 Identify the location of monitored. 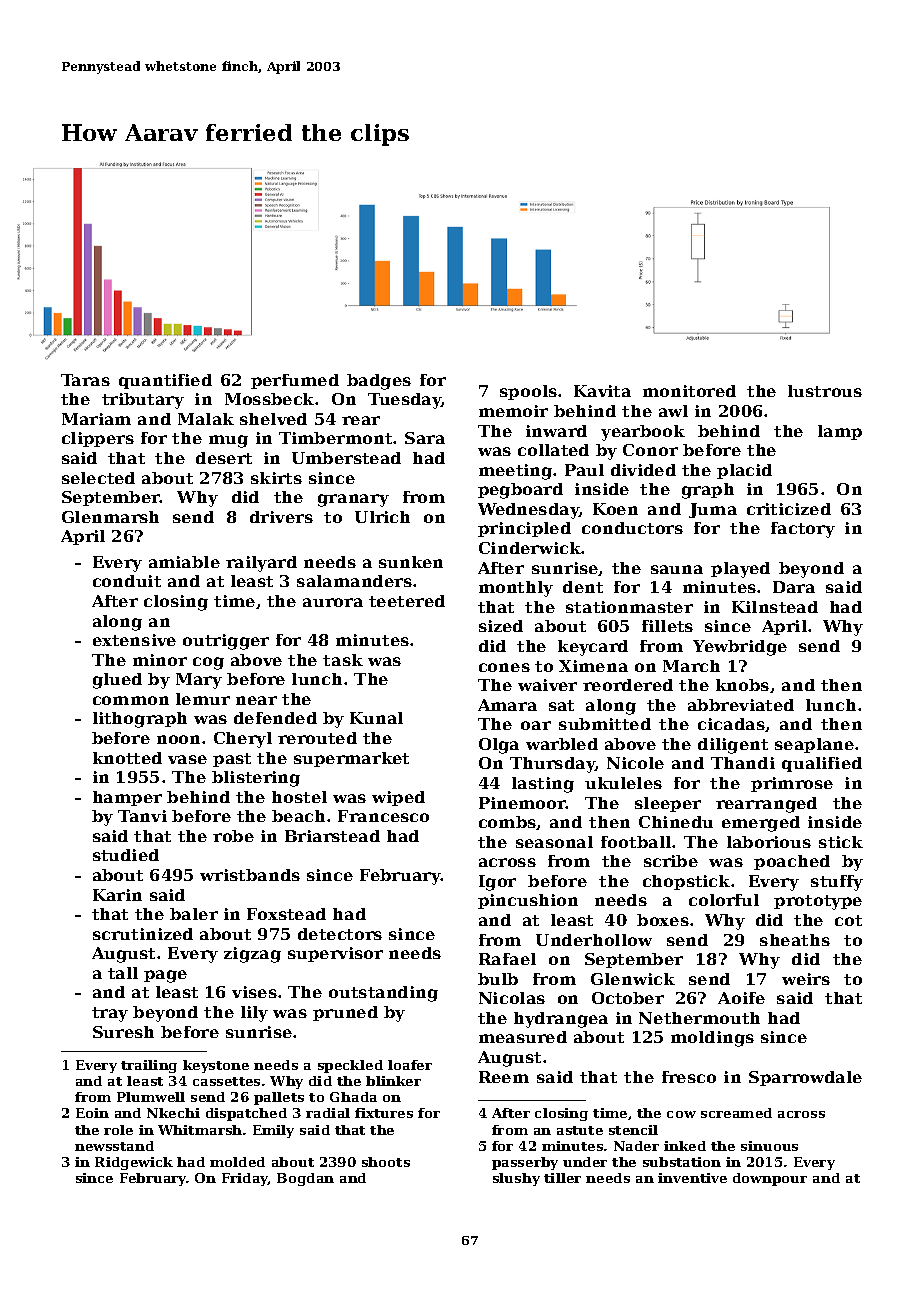
(689, 391).
